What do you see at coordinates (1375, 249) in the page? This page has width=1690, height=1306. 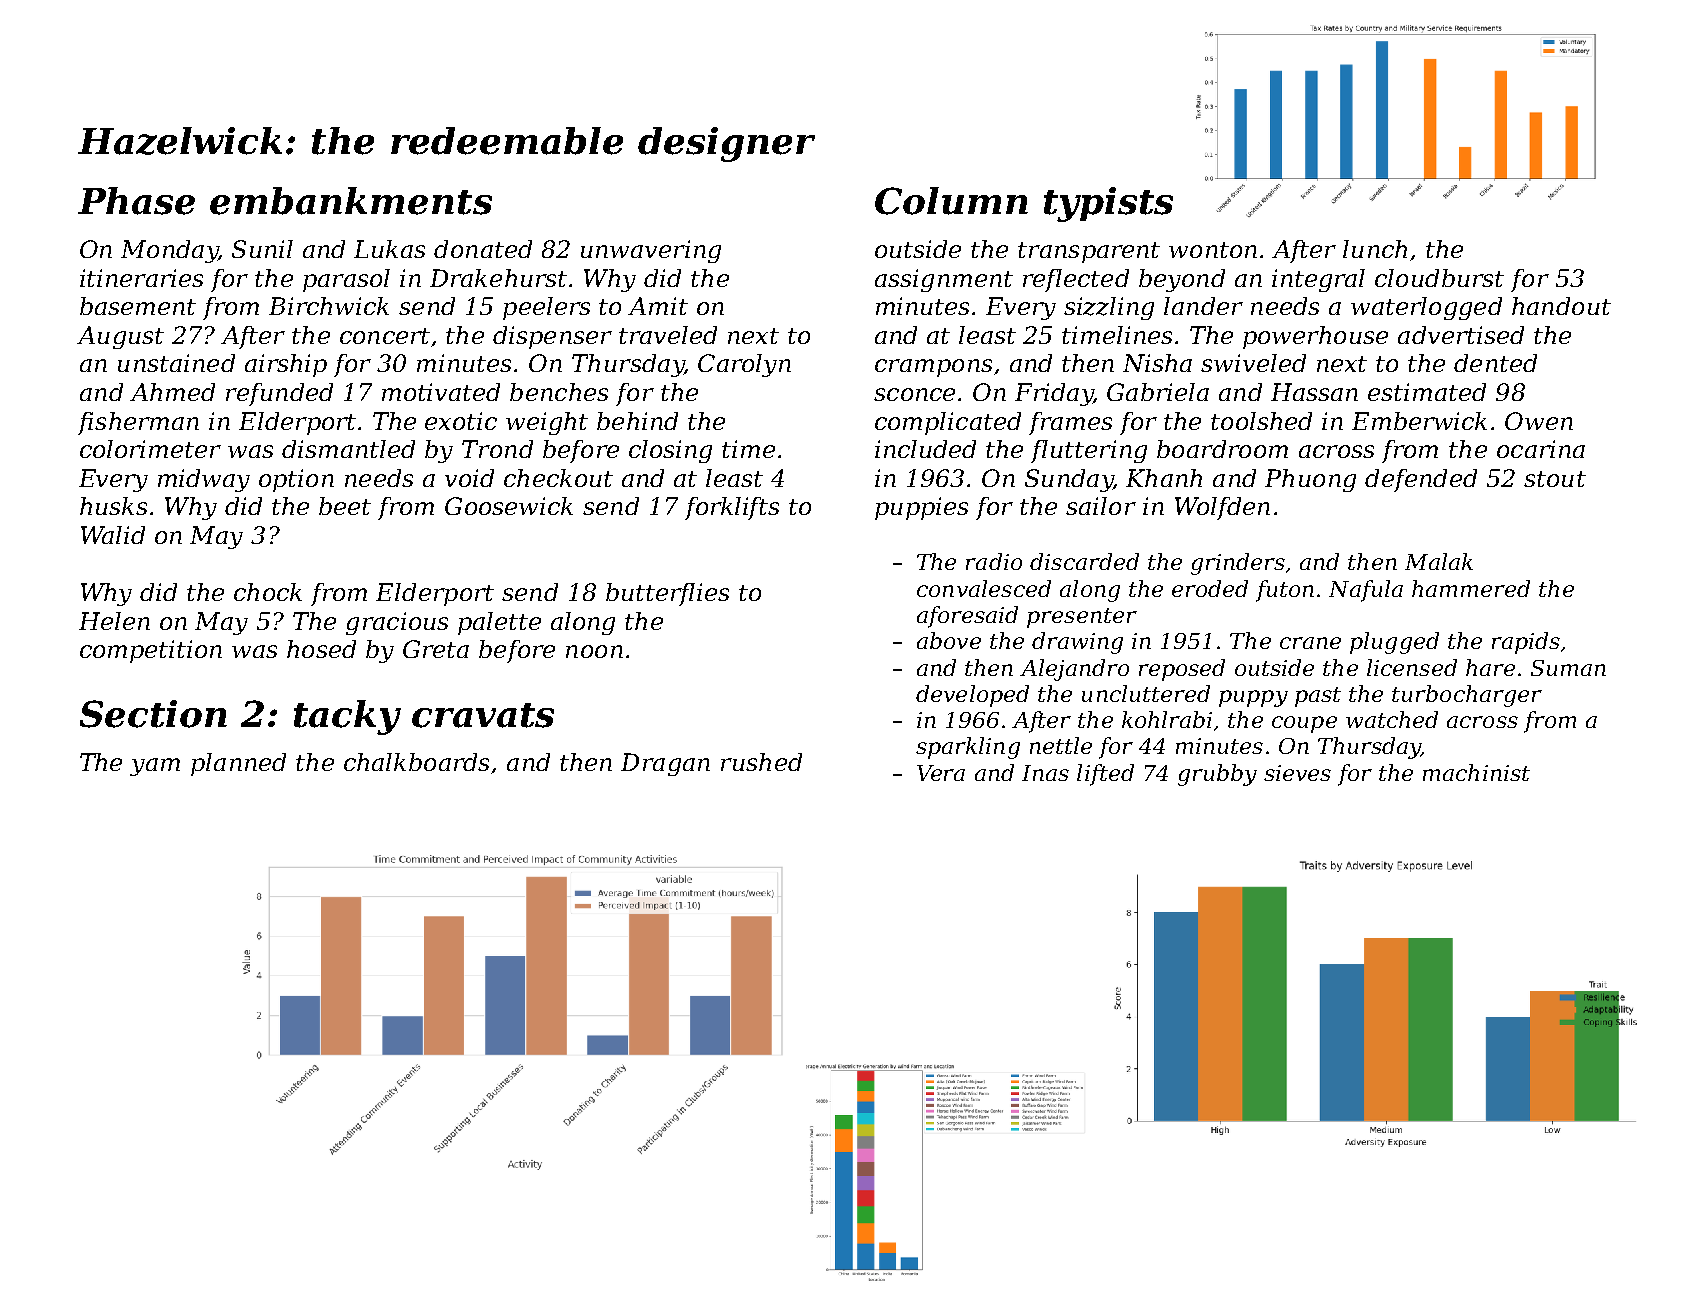 I see `lunch` at bounding box center [1375, 249].
